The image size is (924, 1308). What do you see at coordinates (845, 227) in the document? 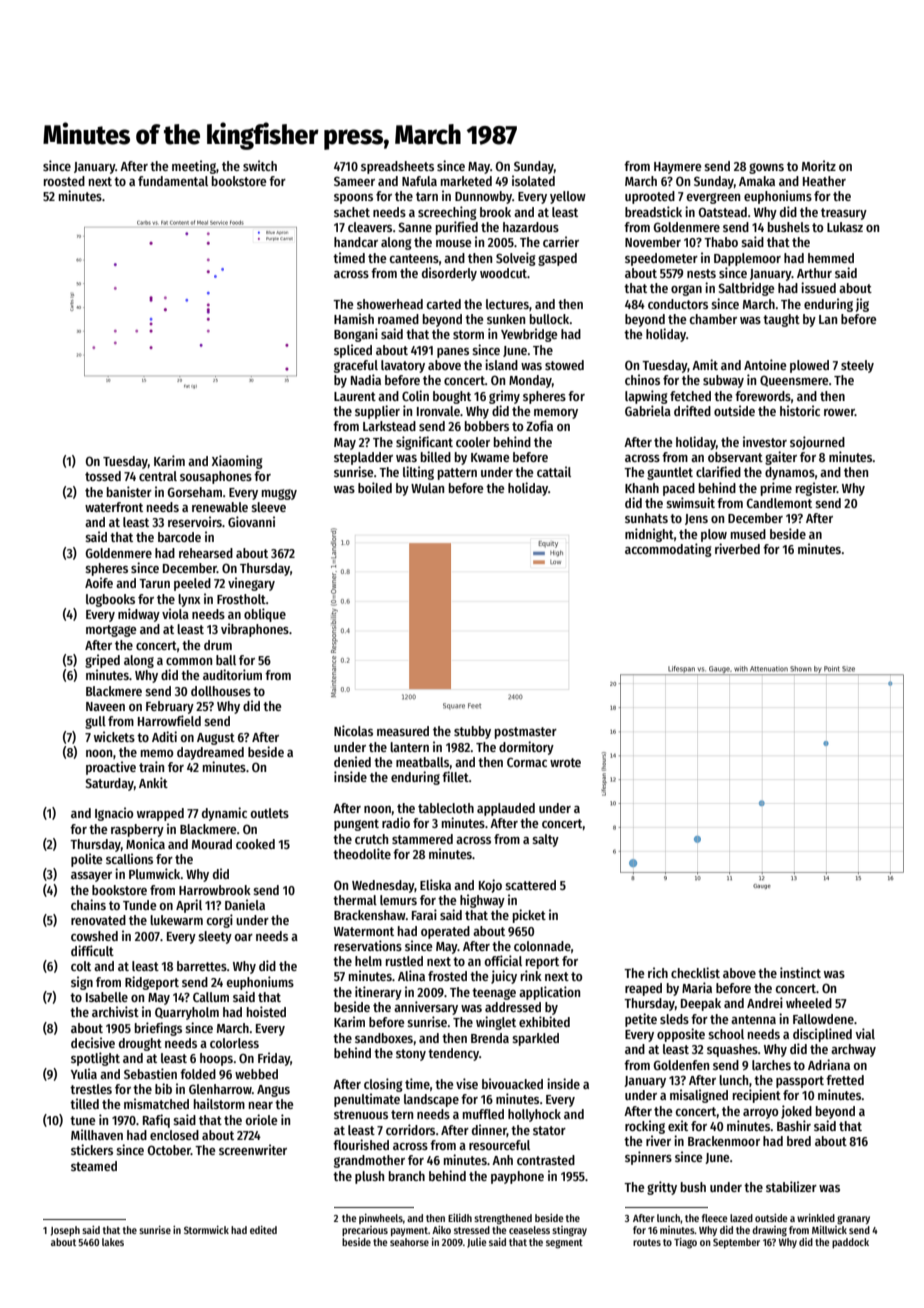
I see `Lukasz` at bounding box center [845, 227].
